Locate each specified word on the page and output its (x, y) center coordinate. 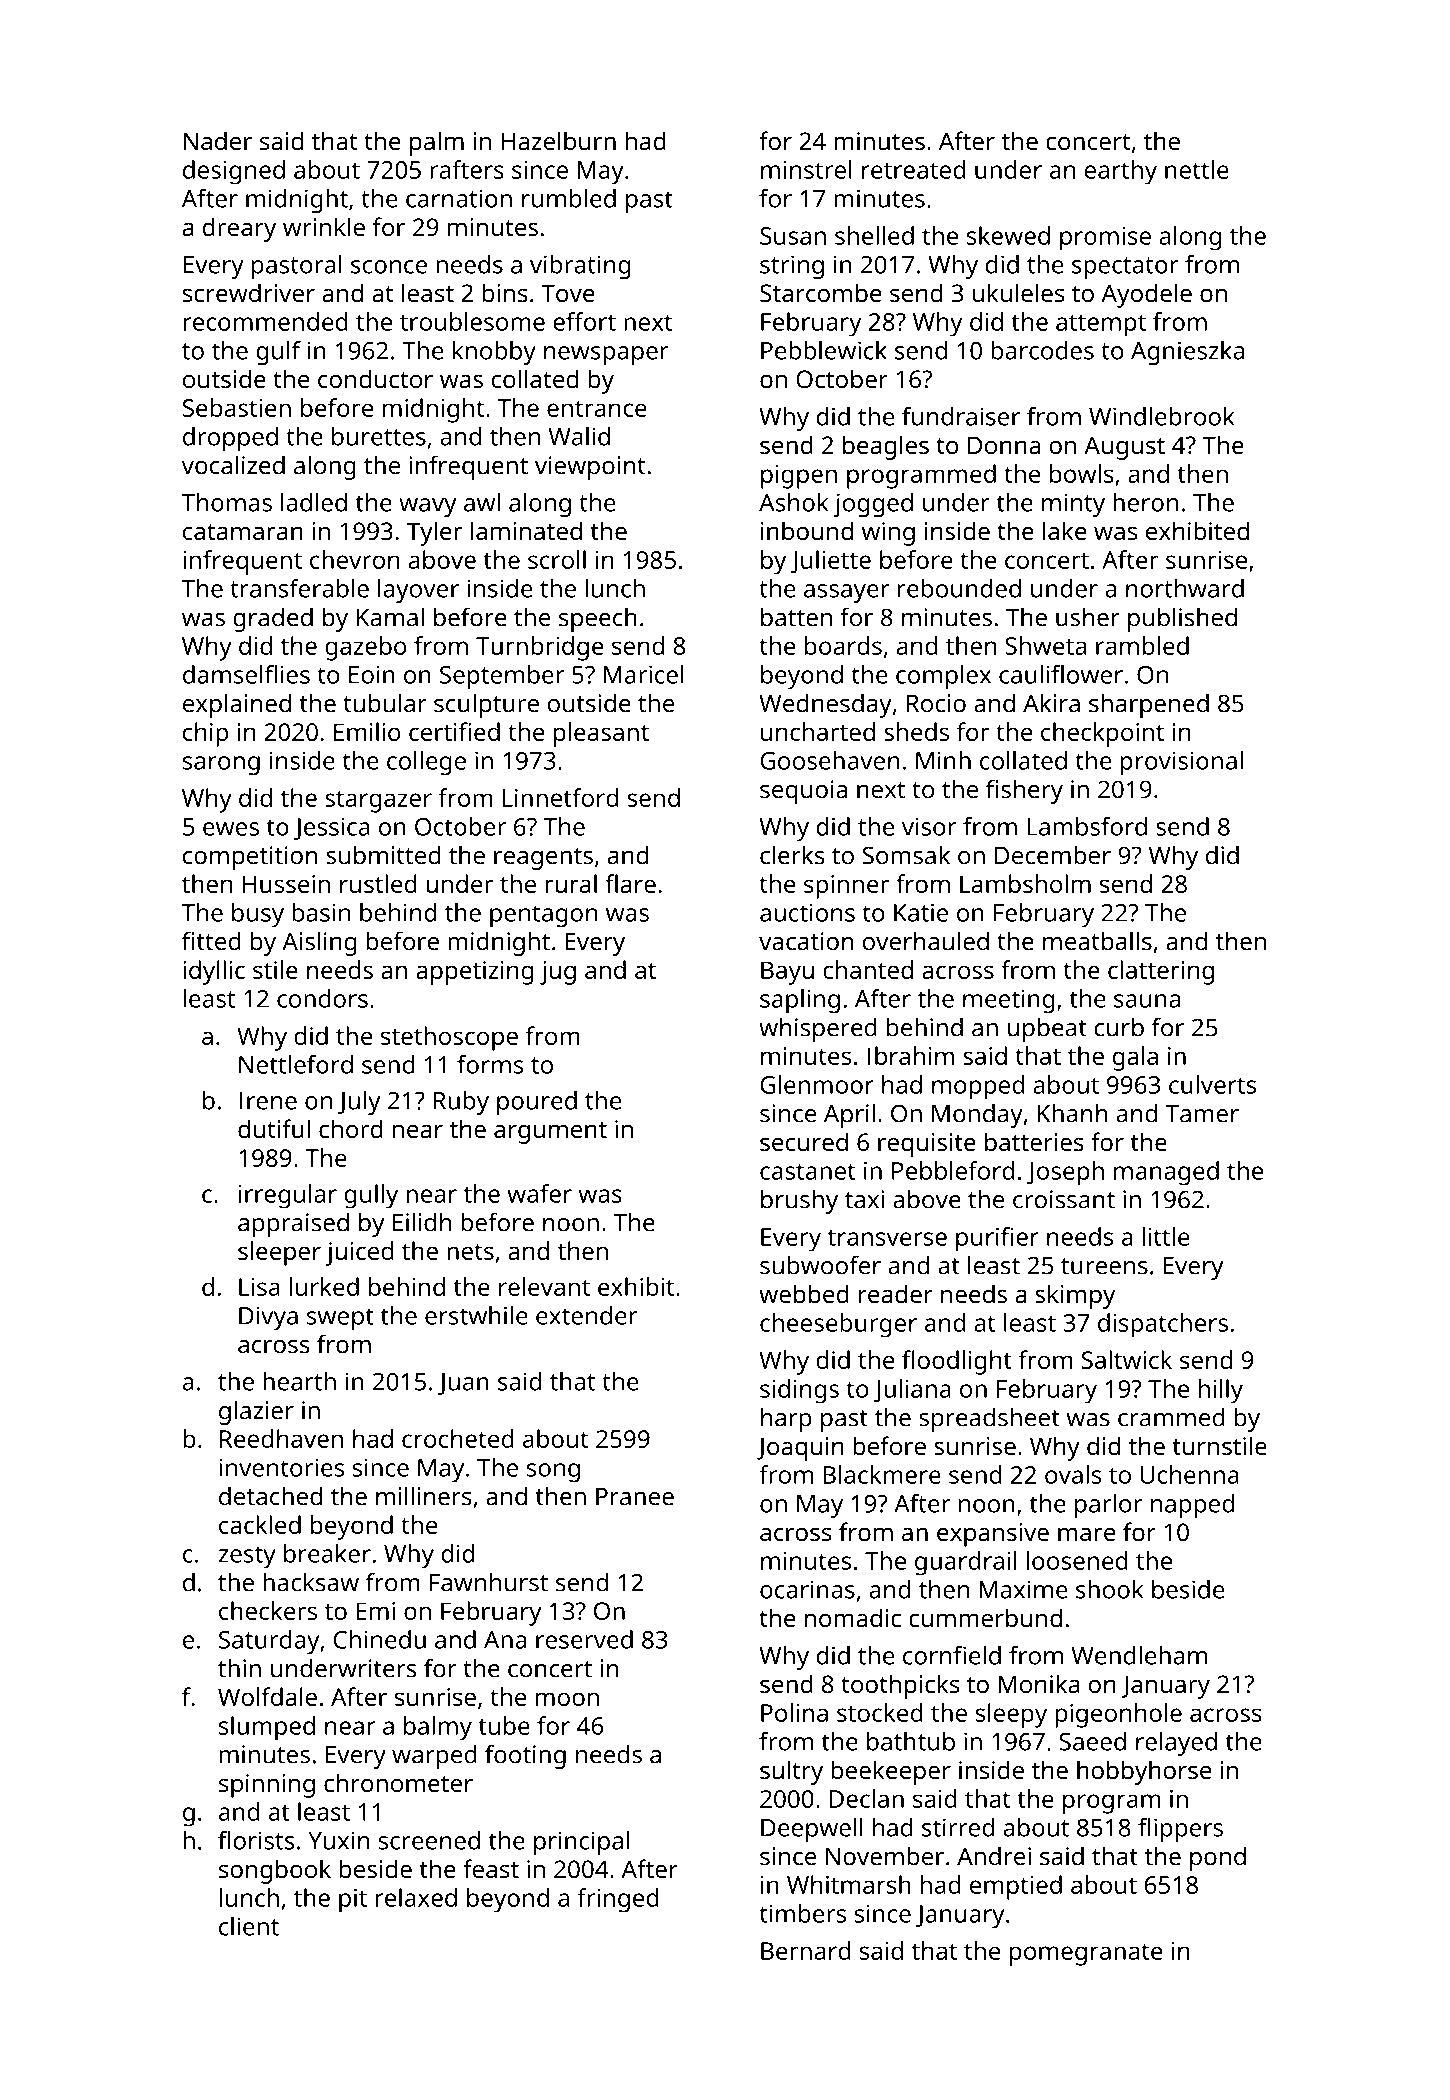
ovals (1073, 1474)
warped (434, 1757)
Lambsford (1087, 826)
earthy (1121, 172)
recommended (265, 321)
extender (587, 1315)
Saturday (269, 1642)
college (426, 763)
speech (598, 619)
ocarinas (807, 1589)
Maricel (644, 674)
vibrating (580, 267)
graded (273, 619)
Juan (463, 1384)
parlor (1108, 1506)
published (1182, 619)
